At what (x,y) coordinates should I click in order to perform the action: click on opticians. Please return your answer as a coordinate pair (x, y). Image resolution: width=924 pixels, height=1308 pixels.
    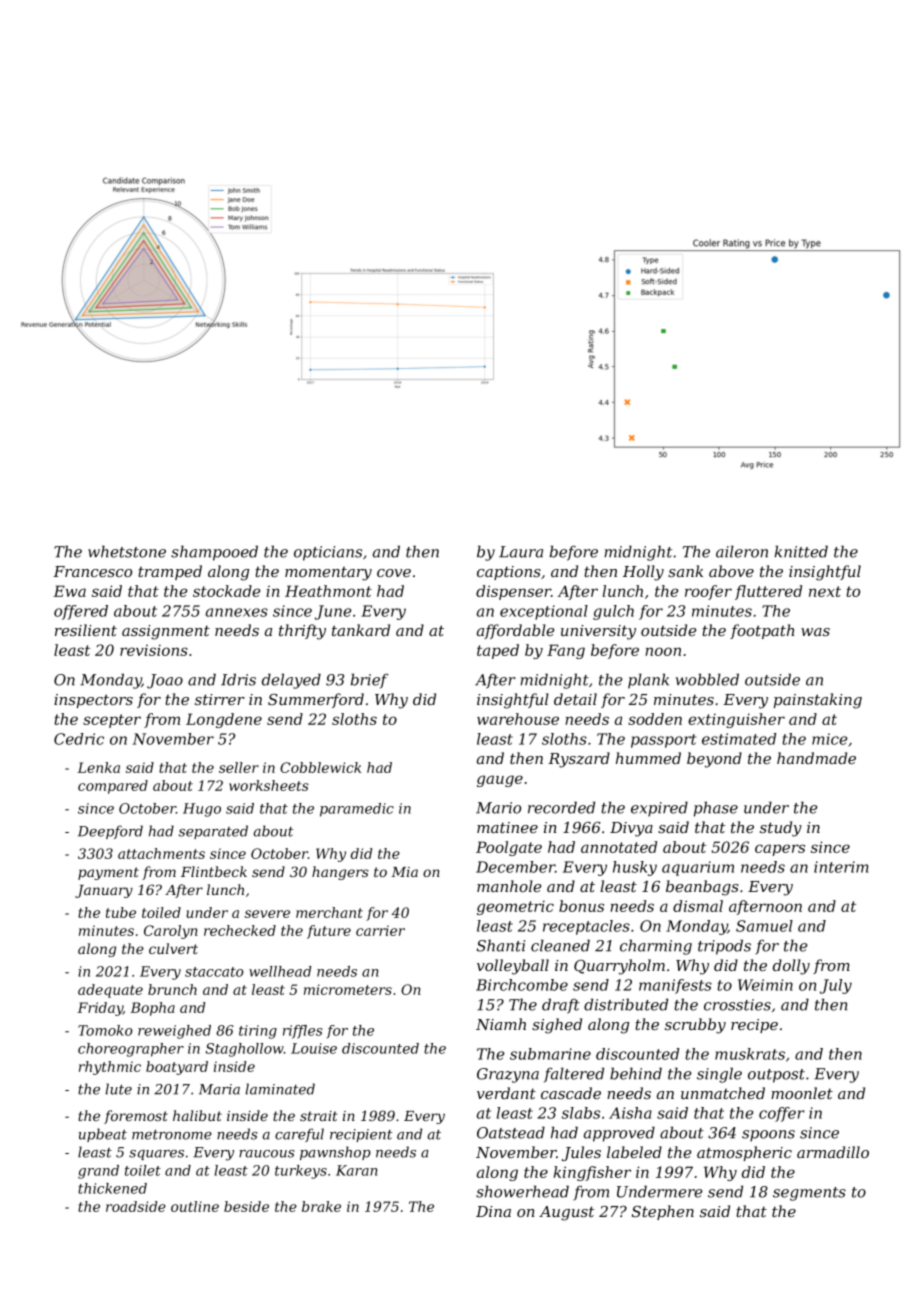
    Looking at the image, I should click on (328, 553).
